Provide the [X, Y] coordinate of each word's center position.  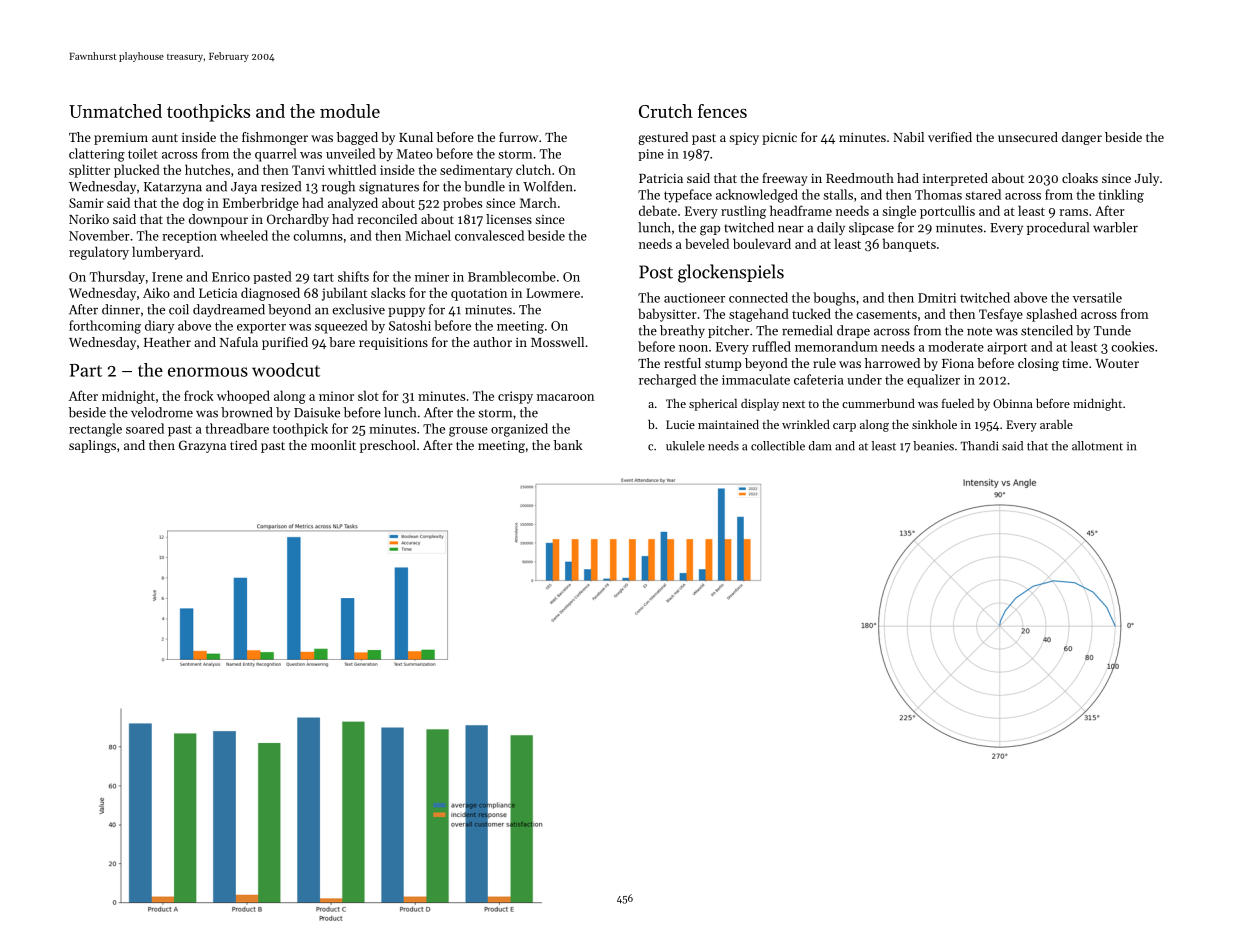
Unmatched [115, 111]
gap [710, 230]
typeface [688, 196]
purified [285, 343]
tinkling [1121, 196]
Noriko [89, 219]
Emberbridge [261, 204]
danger [1082, 138]
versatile [1097, 297]
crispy [515, 397]
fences [722, 111]
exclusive [359, 309]
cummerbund [878, 403]
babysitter [667, 315]
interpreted [955, 179]
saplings [92, 446]
